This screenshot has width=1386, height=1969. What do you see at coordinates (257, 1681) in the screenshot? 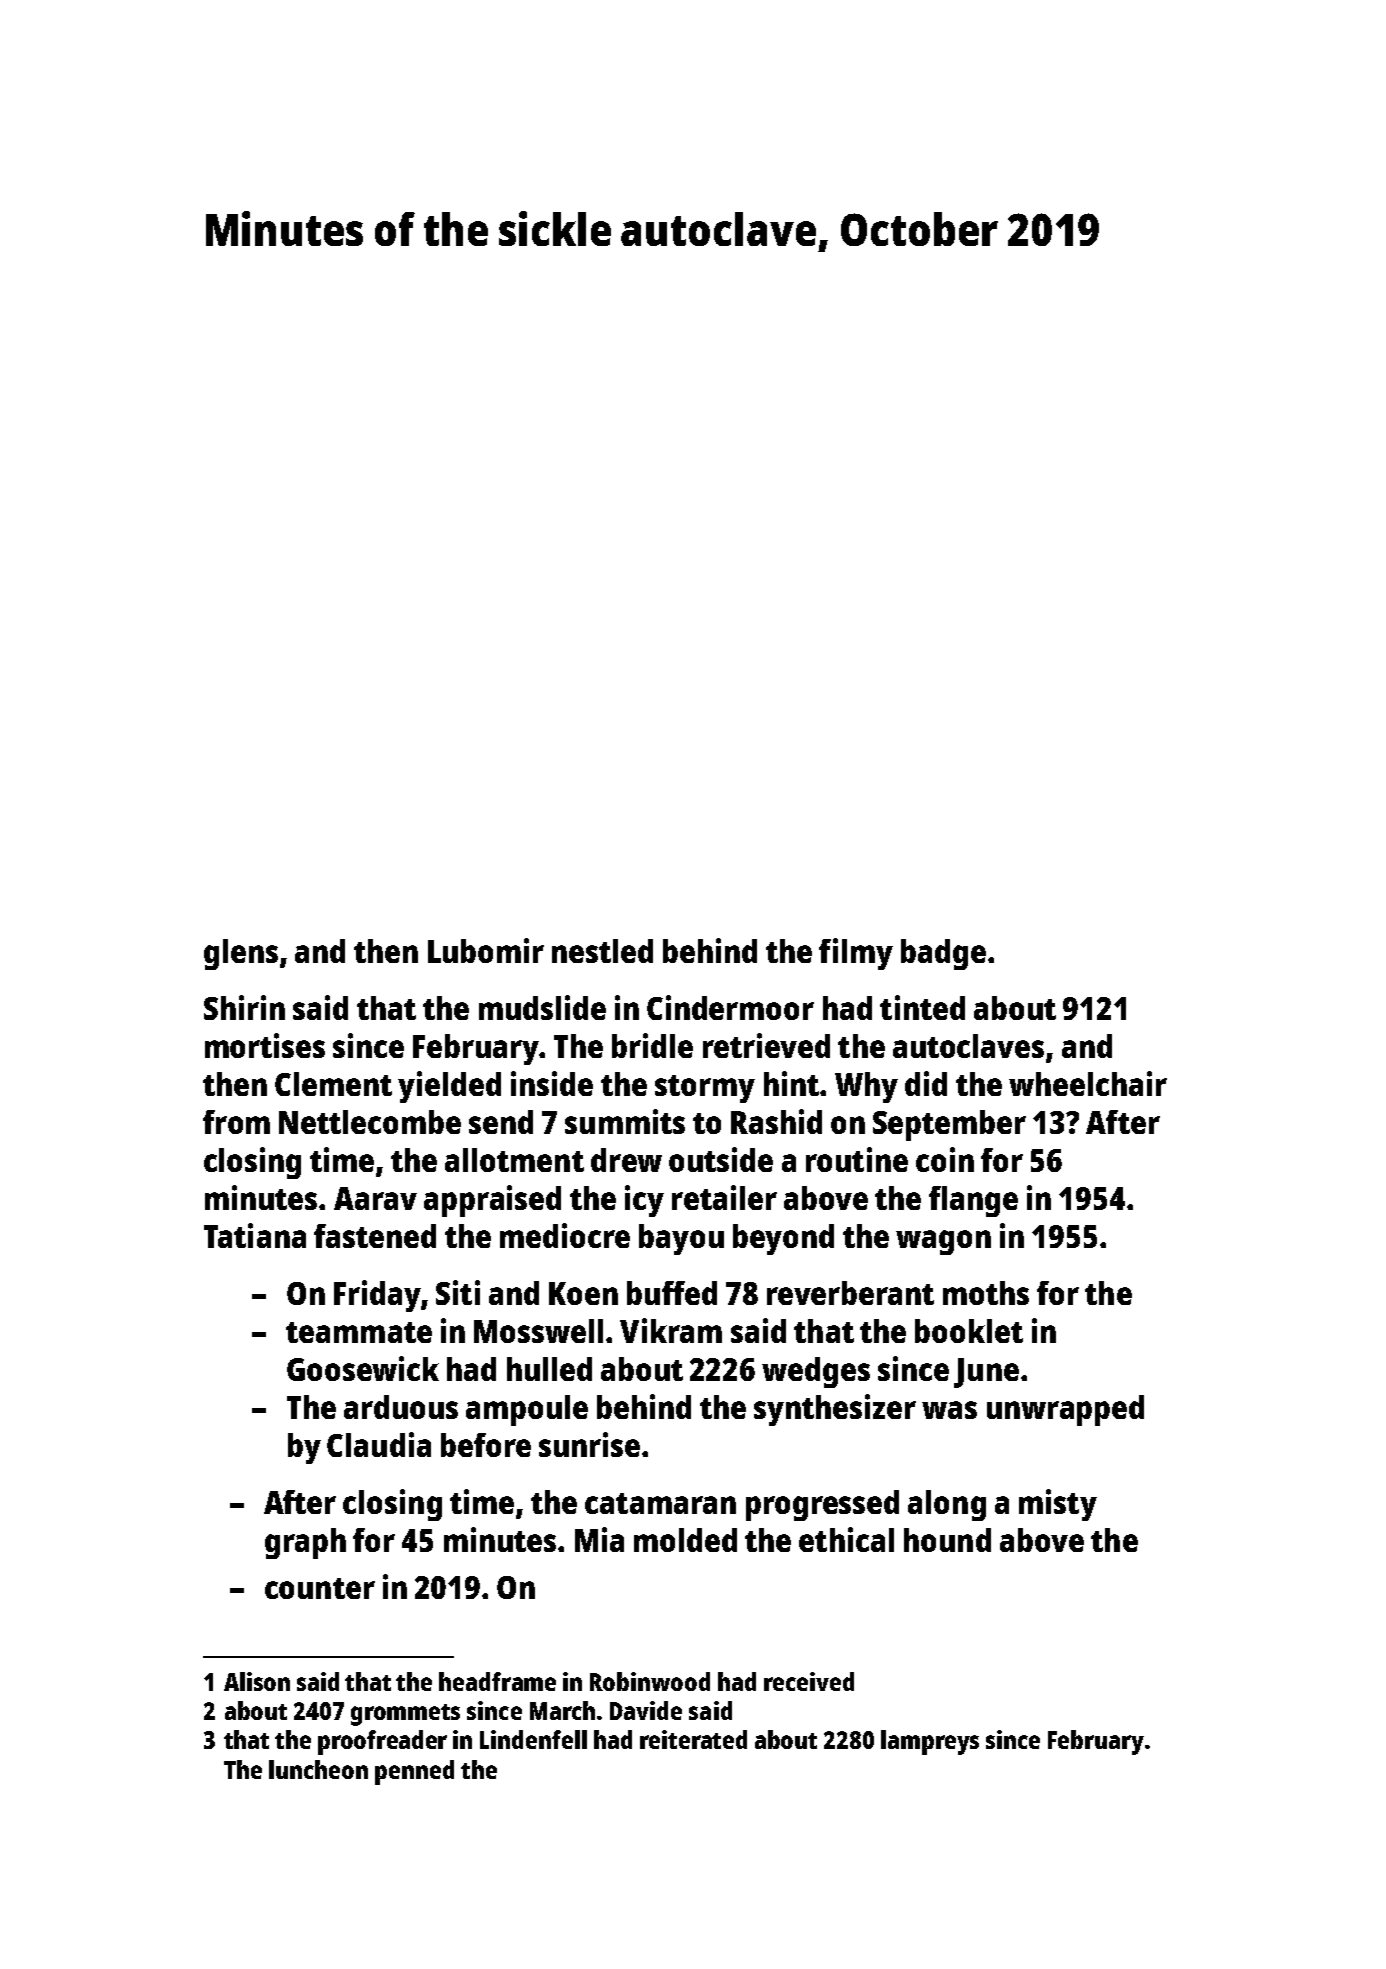
I see `Alison` at bounding box center [257, 1681].
